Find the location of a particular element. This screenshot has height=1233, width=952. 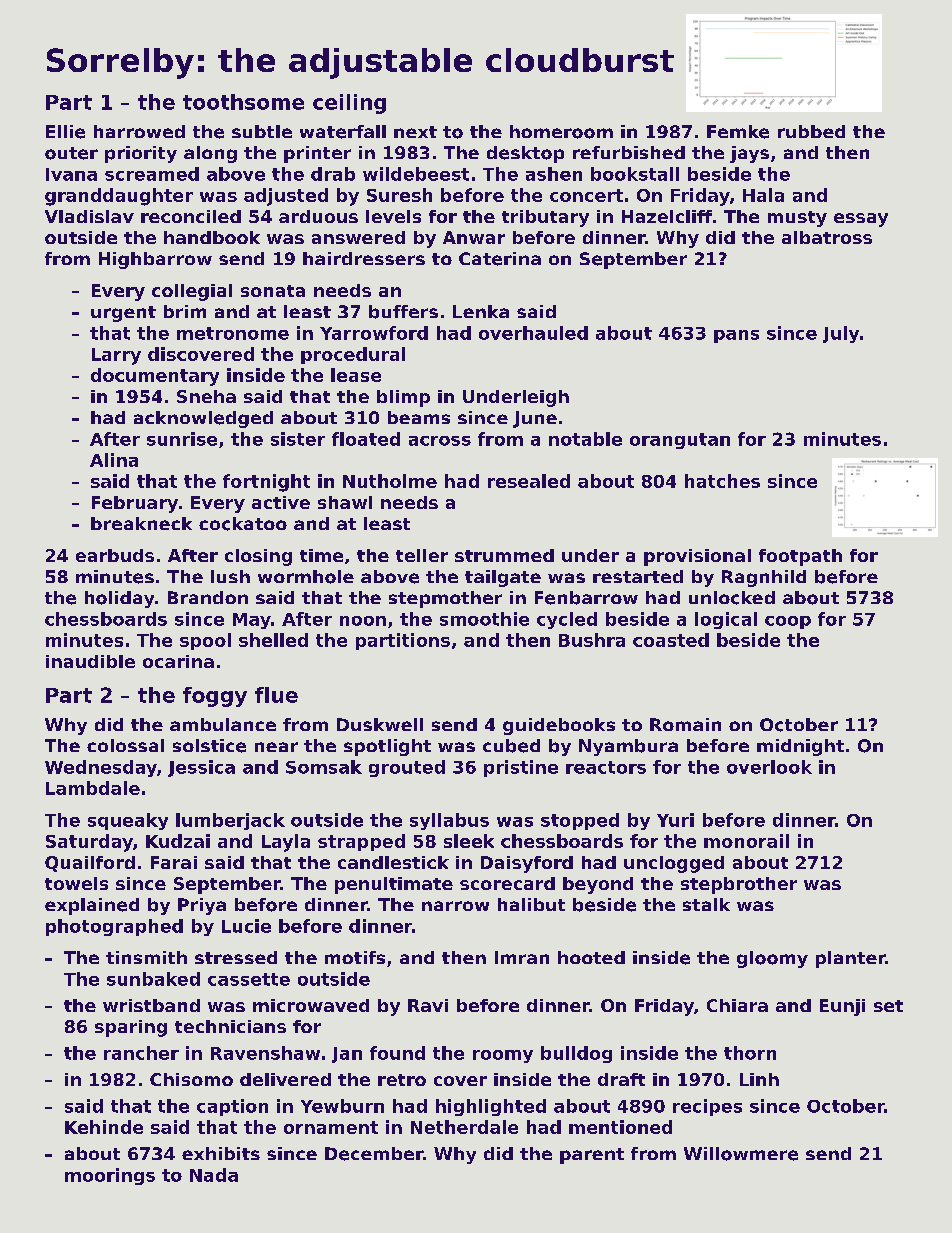

Fenbarrow is located at coordinates (586, 598).
